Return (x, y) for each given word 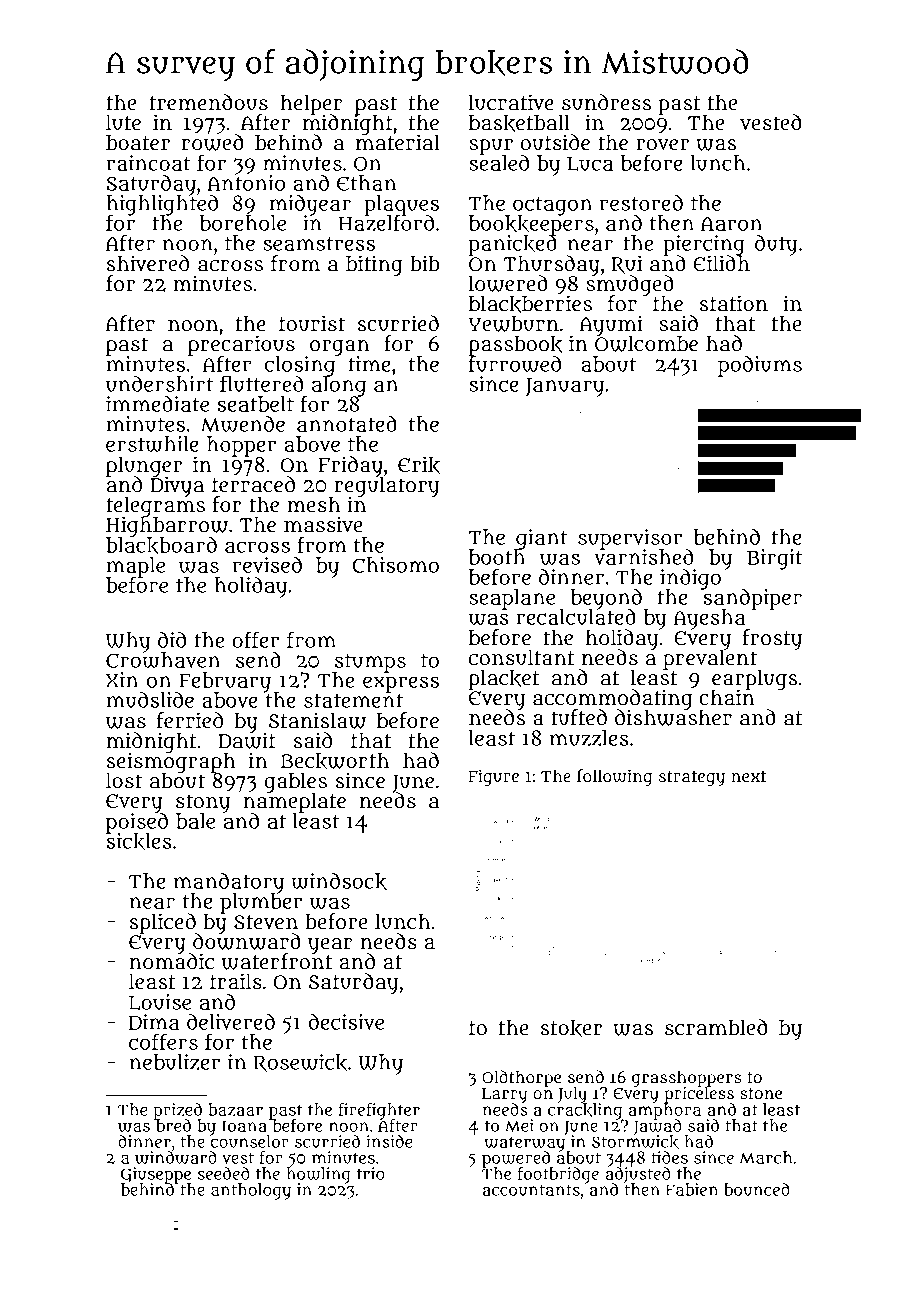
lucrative (511, 102)
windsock (339, 881)
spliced (163, 923)
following (615, 777)
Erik (419, 465)
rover (662, 145)
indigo (690, 579)
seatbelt (255, 404)
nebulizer (175, 1062)
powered (516, 1159)
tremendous (208, 102)
